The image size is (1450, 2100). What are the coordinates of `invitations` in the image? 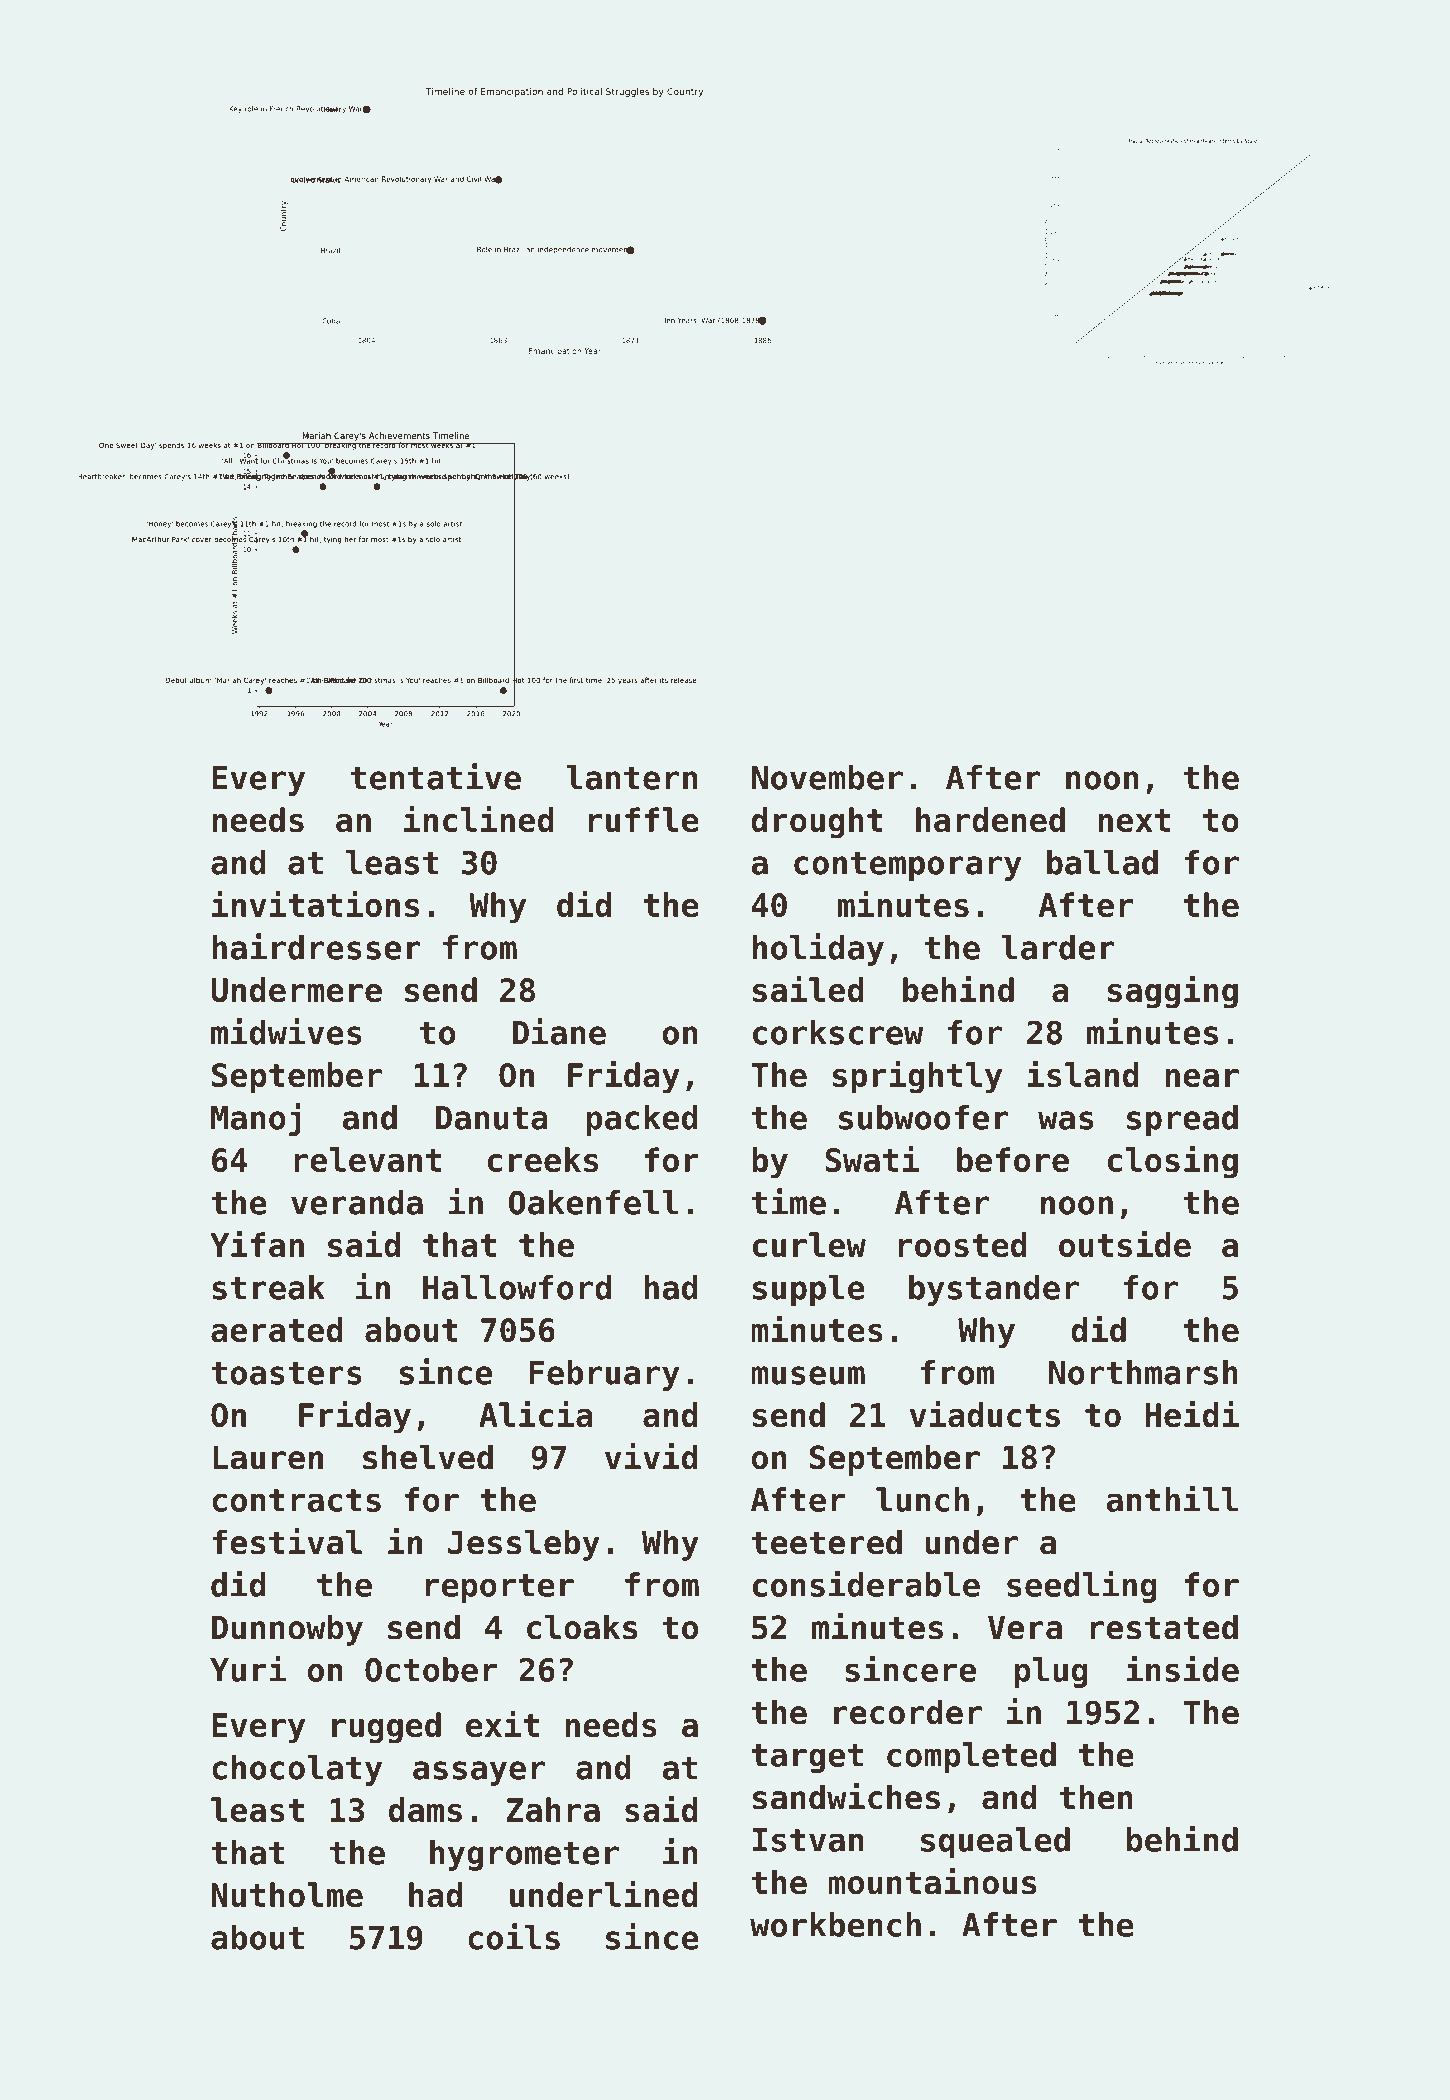 It's located at (315, 904).
